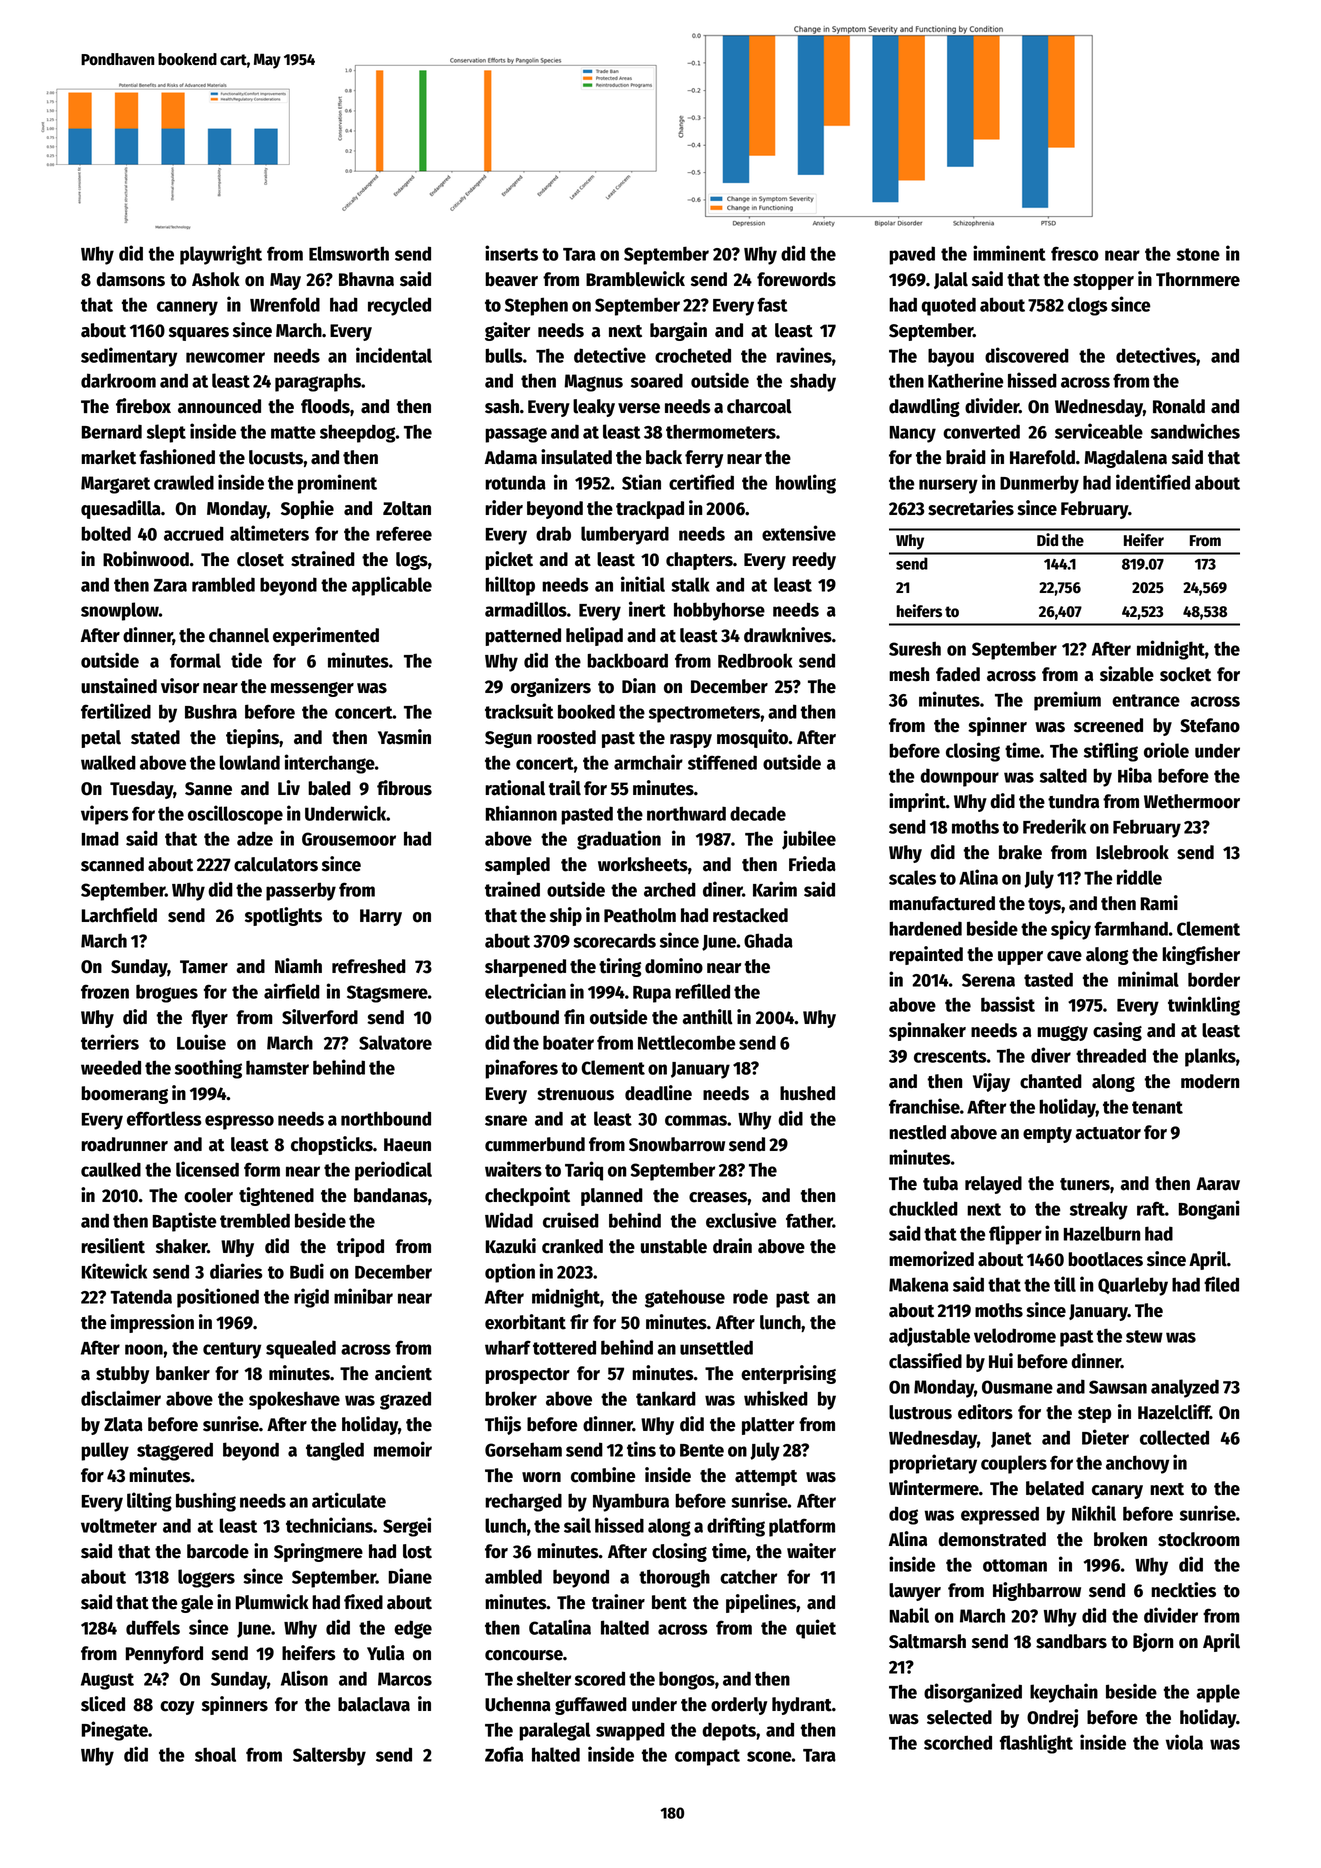 The width and height of the screenshot is (1321, 1868). I want to click on snowplow, so click(120, 611).
